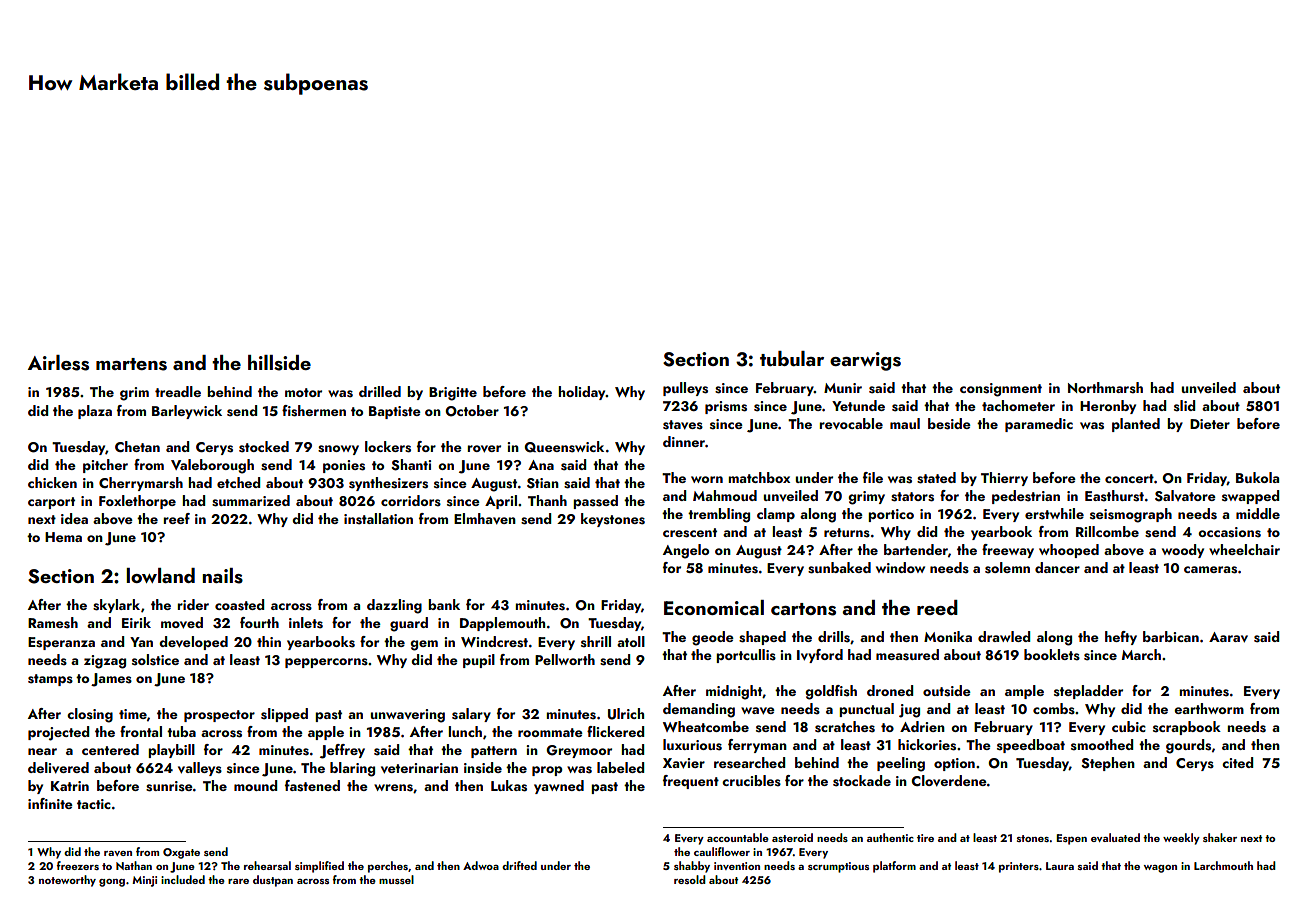 The width and height of the page is (1308, 924). What do you see at coordinates (1257, 477) in the page?
I see `Bukola` at bounding box center [1257, 477].
